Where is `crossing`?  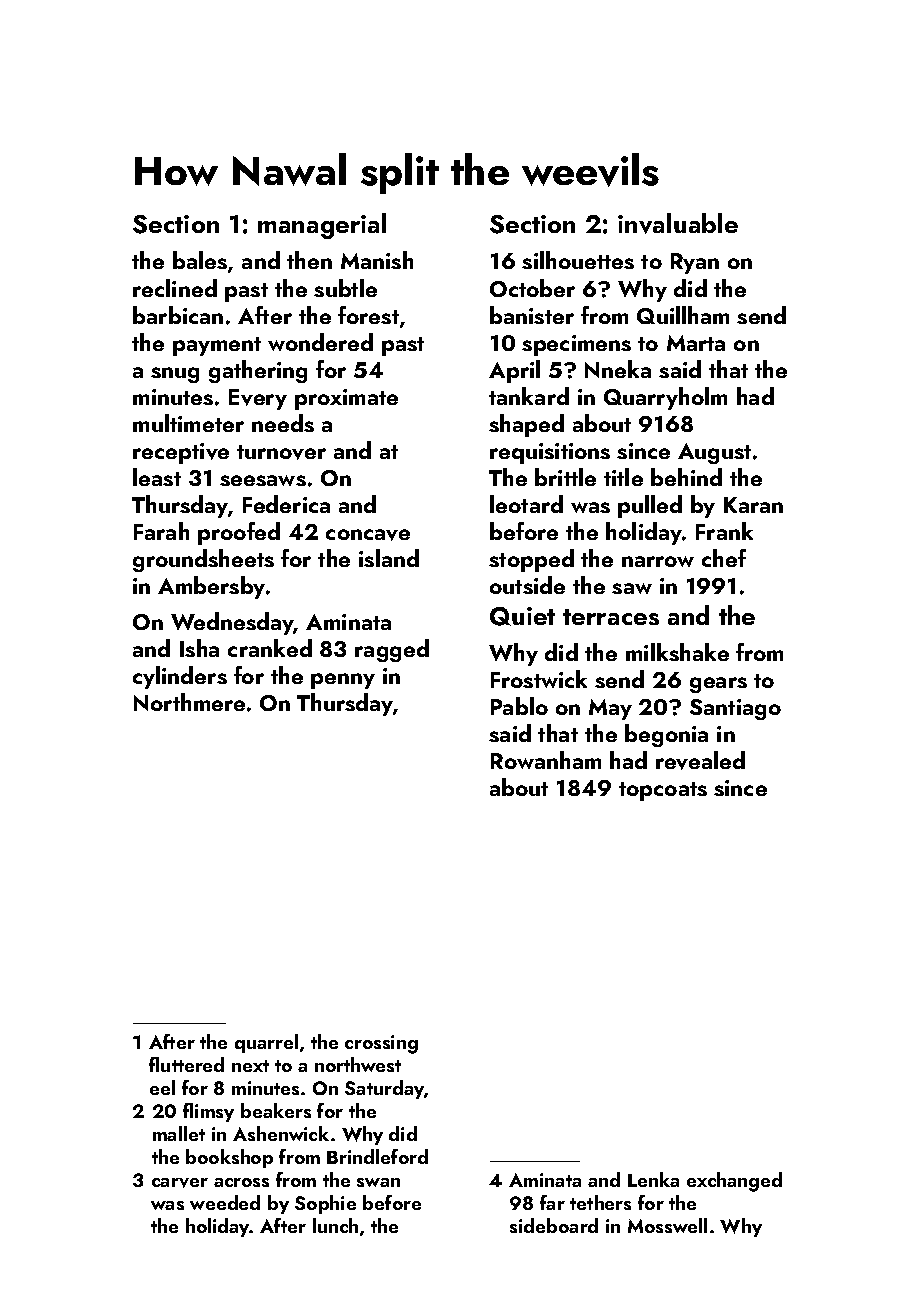 crossing is located at coordinates (381, 1044).
